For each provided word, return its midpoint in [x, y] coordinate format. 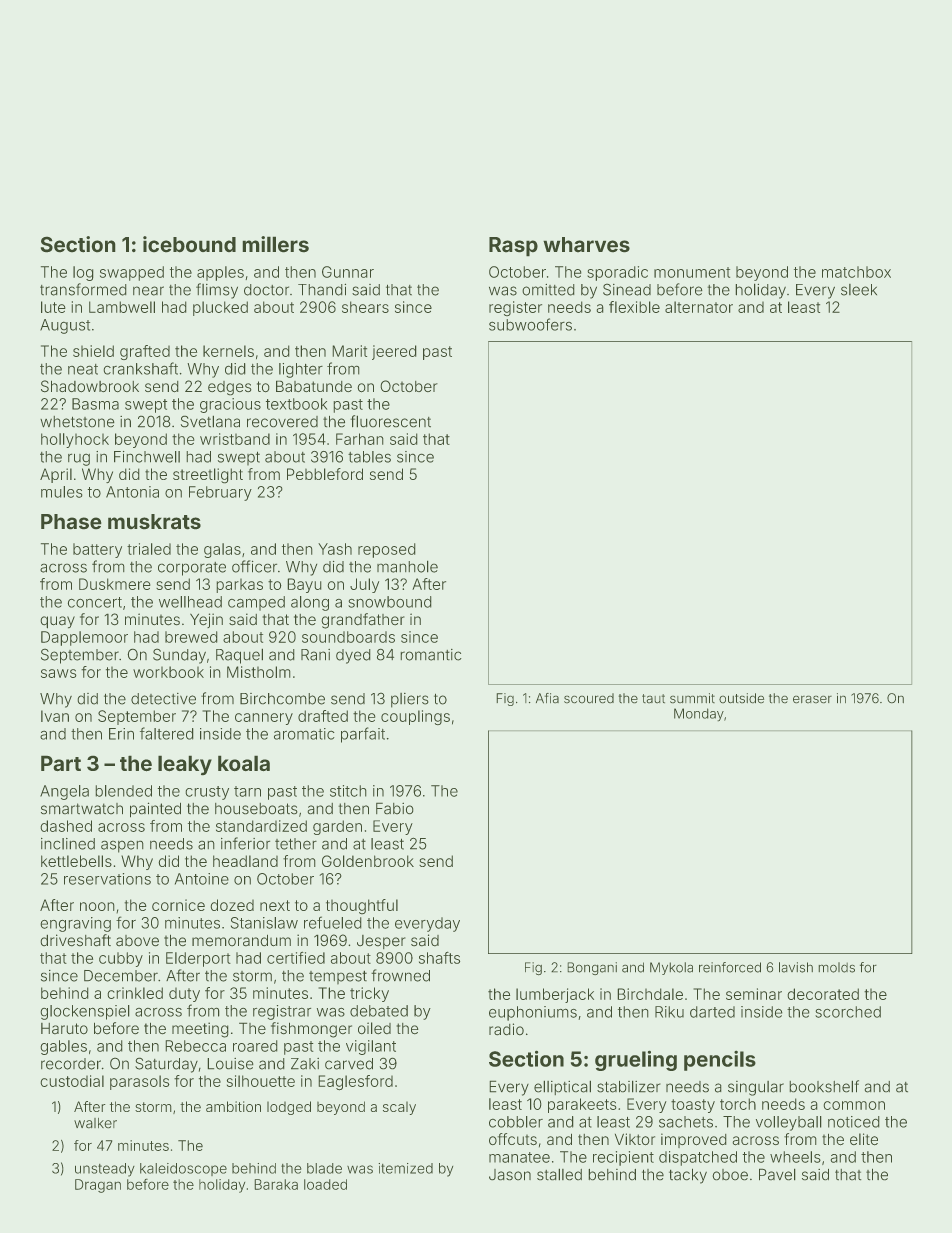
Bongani [592, 968]
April [56, 475]
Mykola [671, 968]
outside [741, 698]
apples [220, 273]
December [121, 976]
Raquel [239, 656]
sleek [859, 290]
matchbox [856, 272]
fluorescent [390, 421]
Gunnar [348, 272]
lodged [289, 1108]
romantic [431, 655]
